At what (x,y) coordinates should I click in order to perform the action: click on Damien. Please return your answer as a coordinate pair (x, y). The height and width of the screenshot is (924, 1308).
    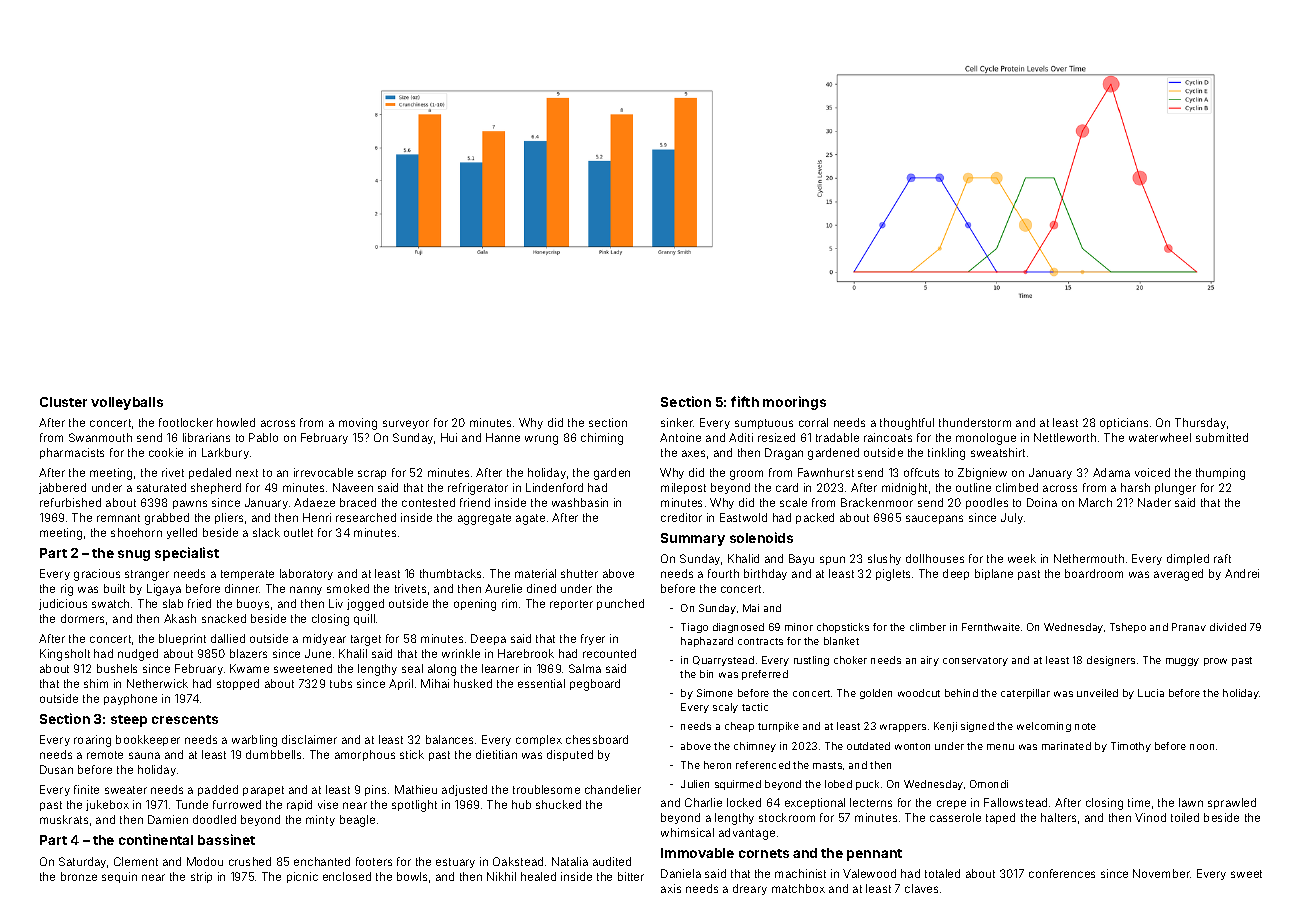
    Looking at the image, I should click on (168, 819).
